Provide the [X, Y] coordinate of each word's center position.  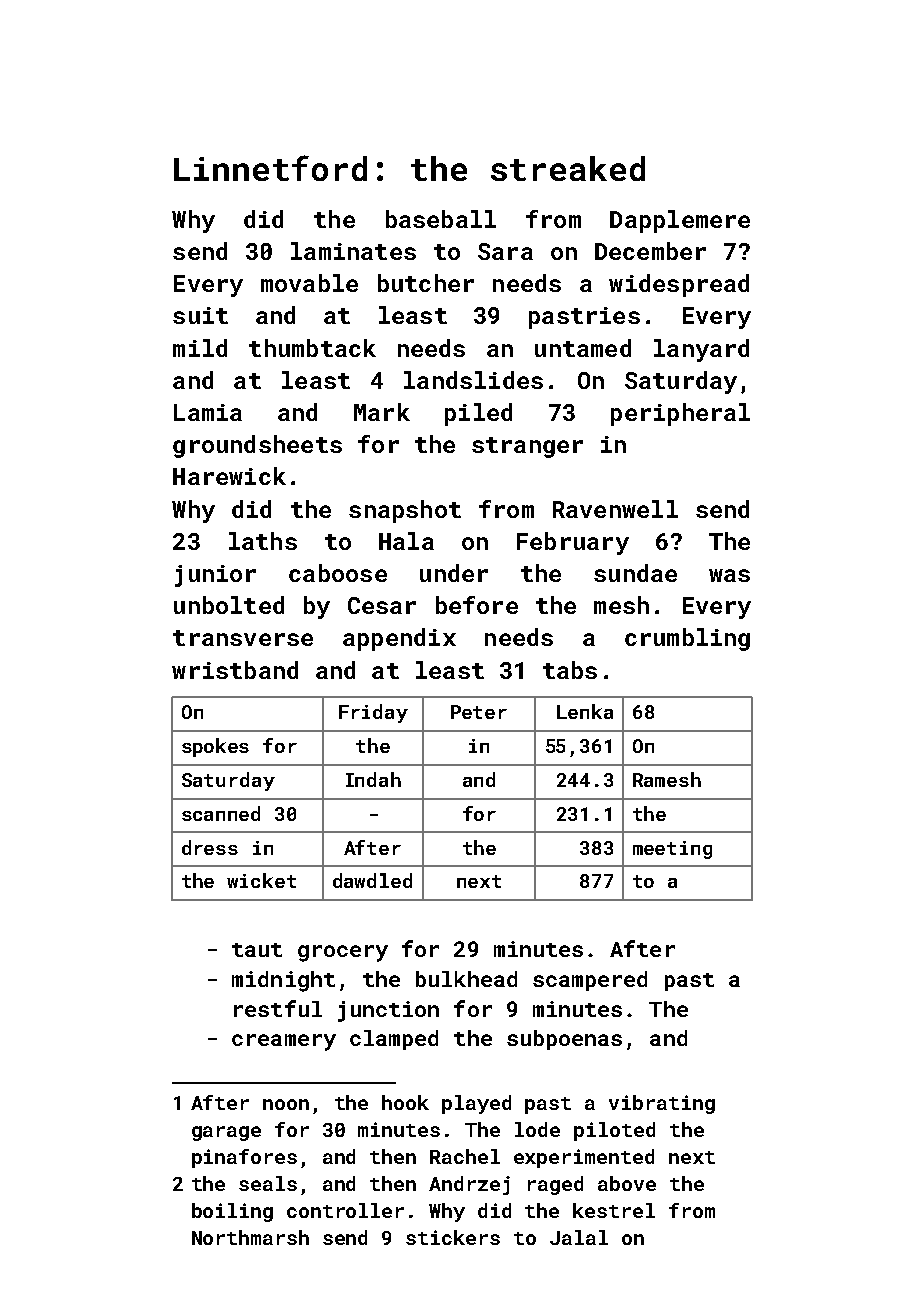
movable [309, 283]
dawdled [372, 880]
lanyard [701, 350]
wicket [261, 880]
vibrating [662, 1104]
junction [388, 1011]
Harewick [229, 476]
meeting [672, 850]
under [454, 573]
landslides [473, 380]
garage [226, 1133]
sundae [635, 573]
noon [286, 1104]
